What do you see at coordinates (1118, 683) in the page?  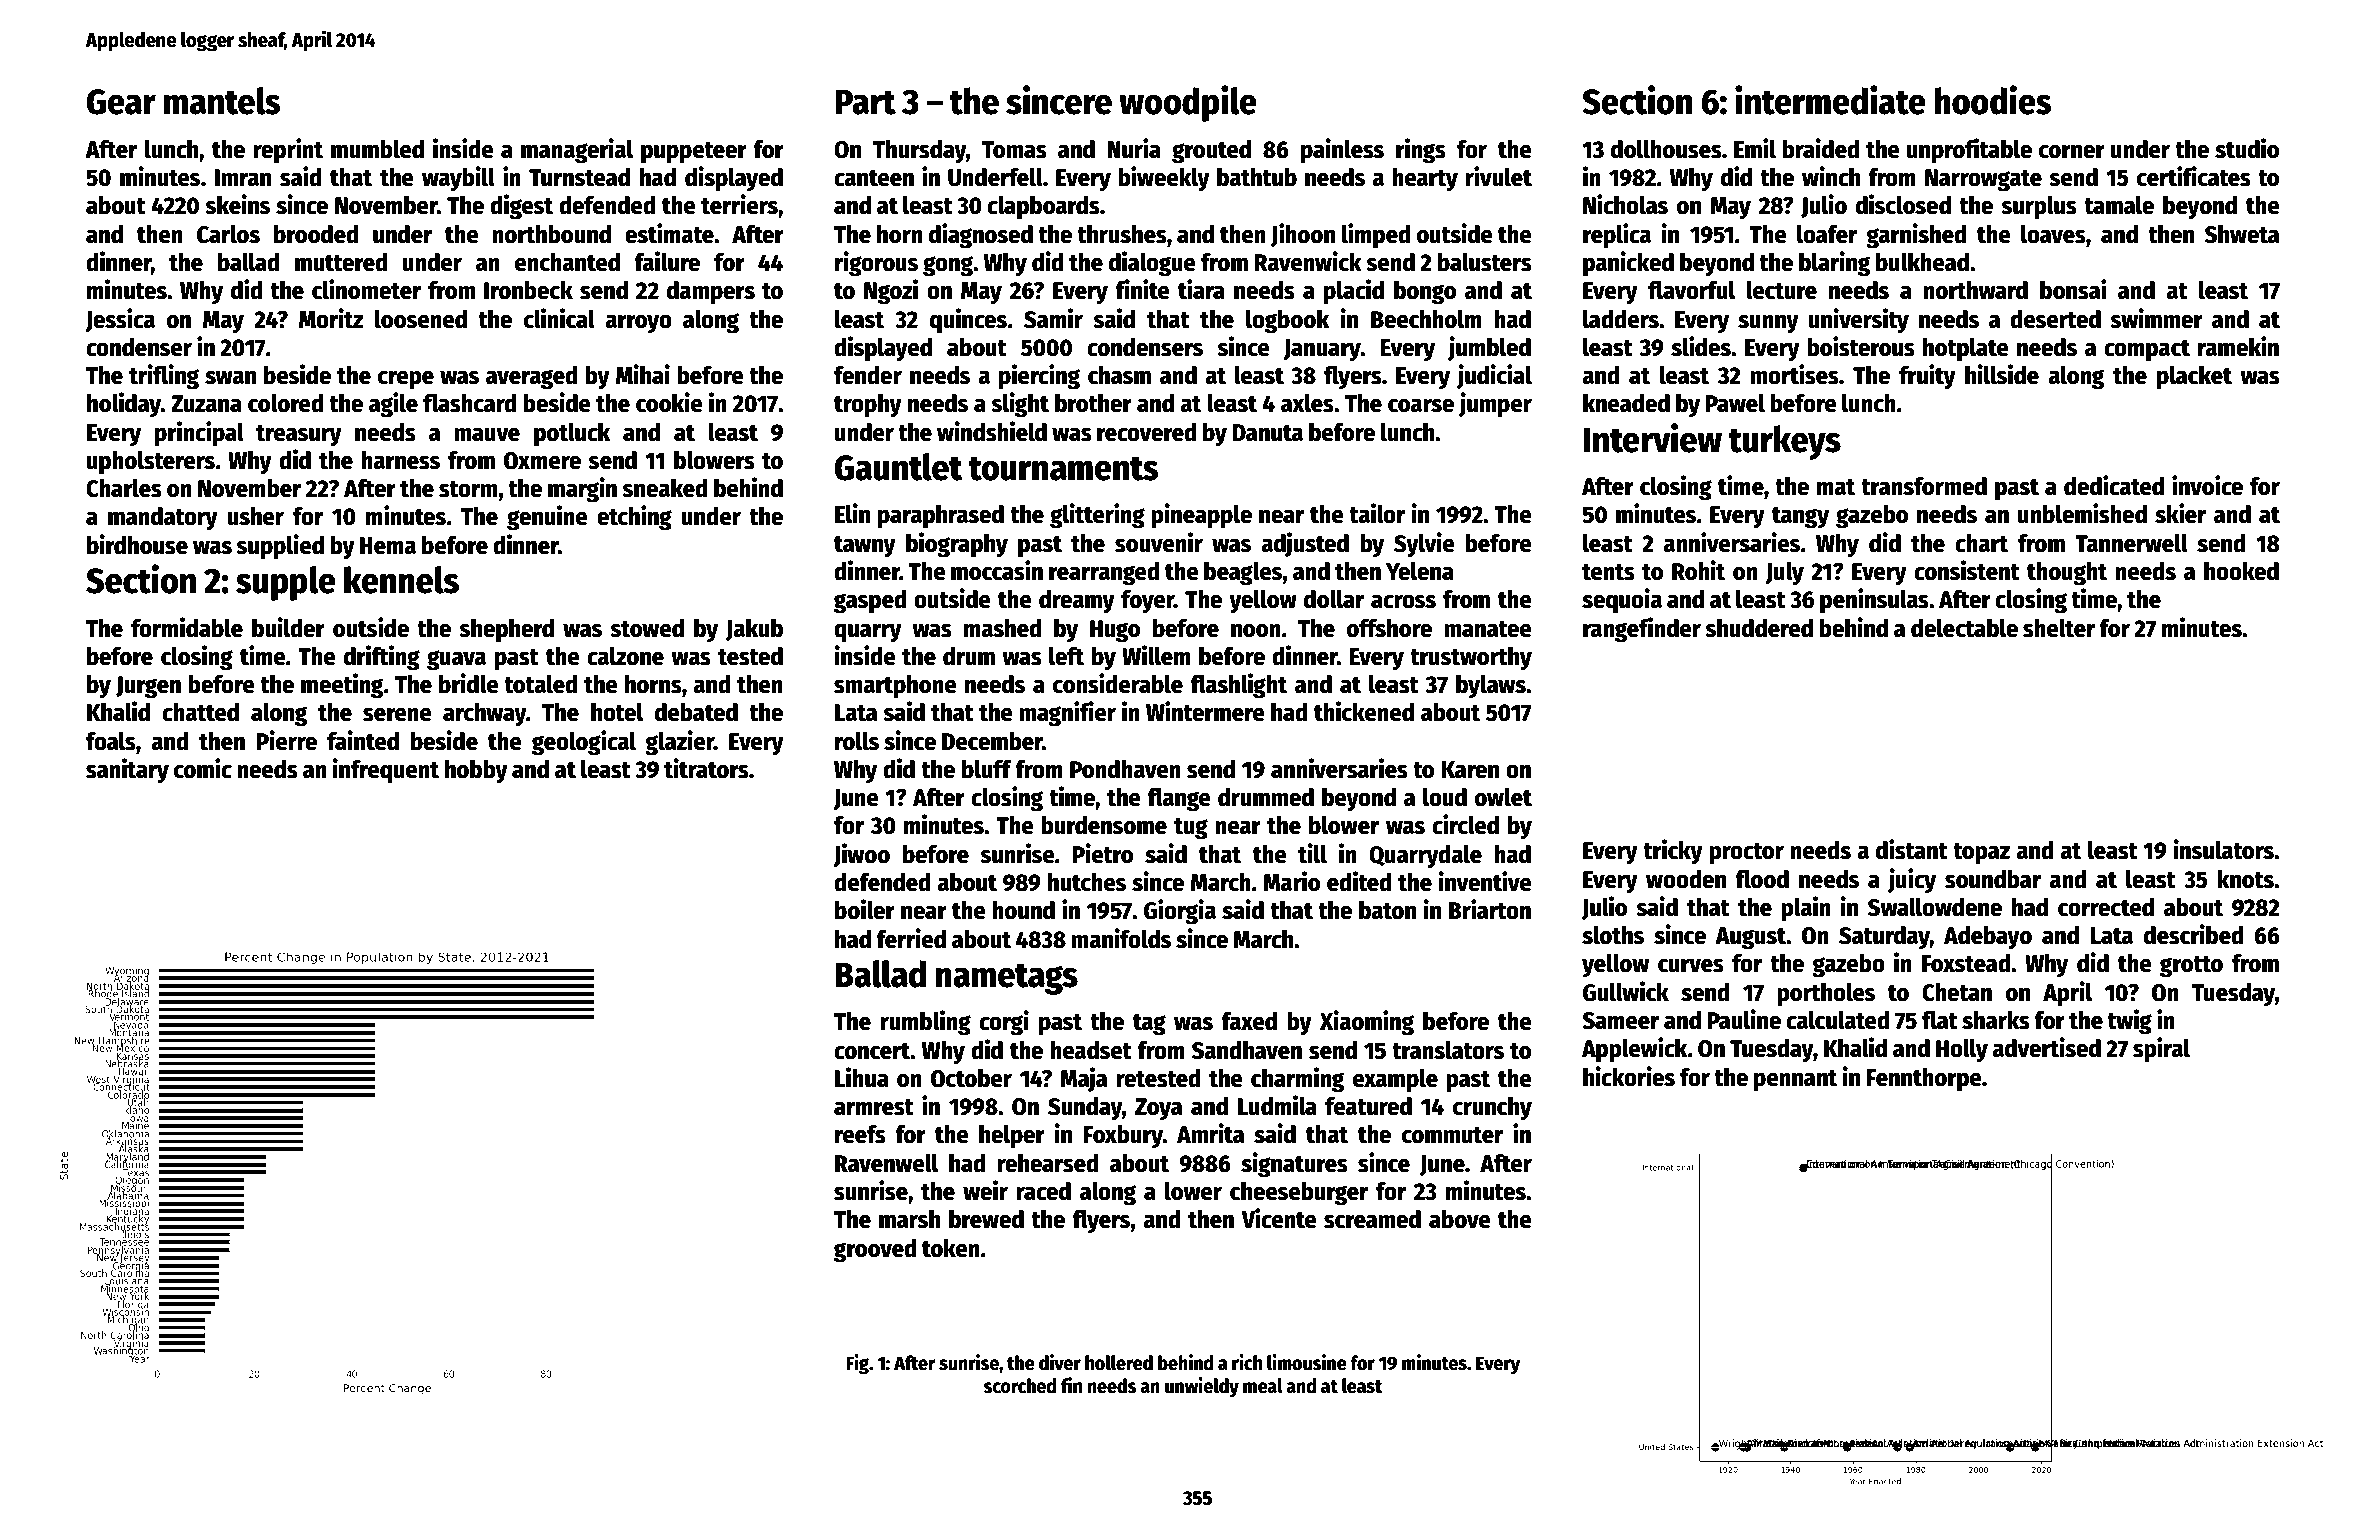 I see `considerable` at bounding box center [1118, 683].
